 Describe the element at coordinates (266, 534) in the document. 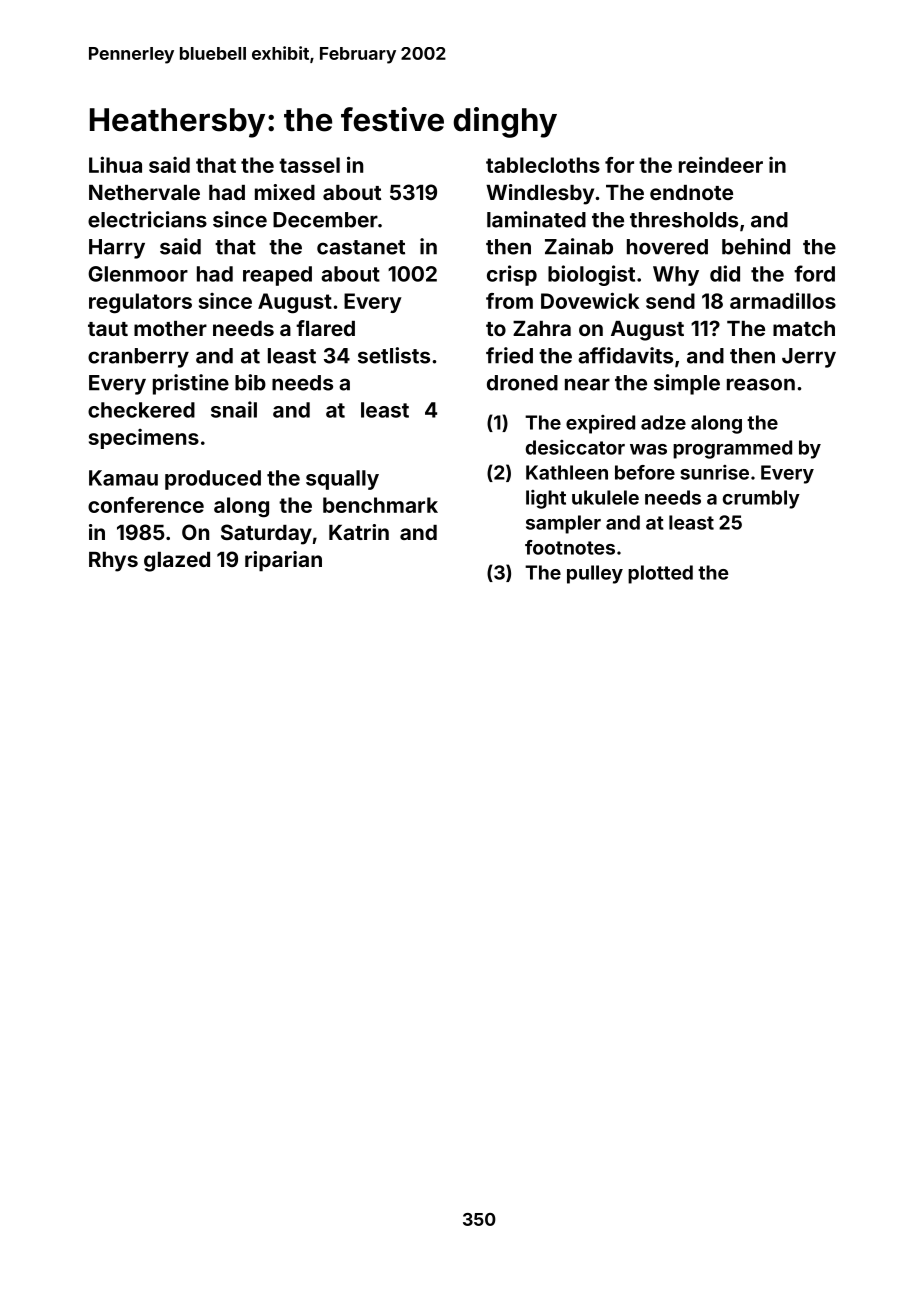

I see `Saturday` at that location.
